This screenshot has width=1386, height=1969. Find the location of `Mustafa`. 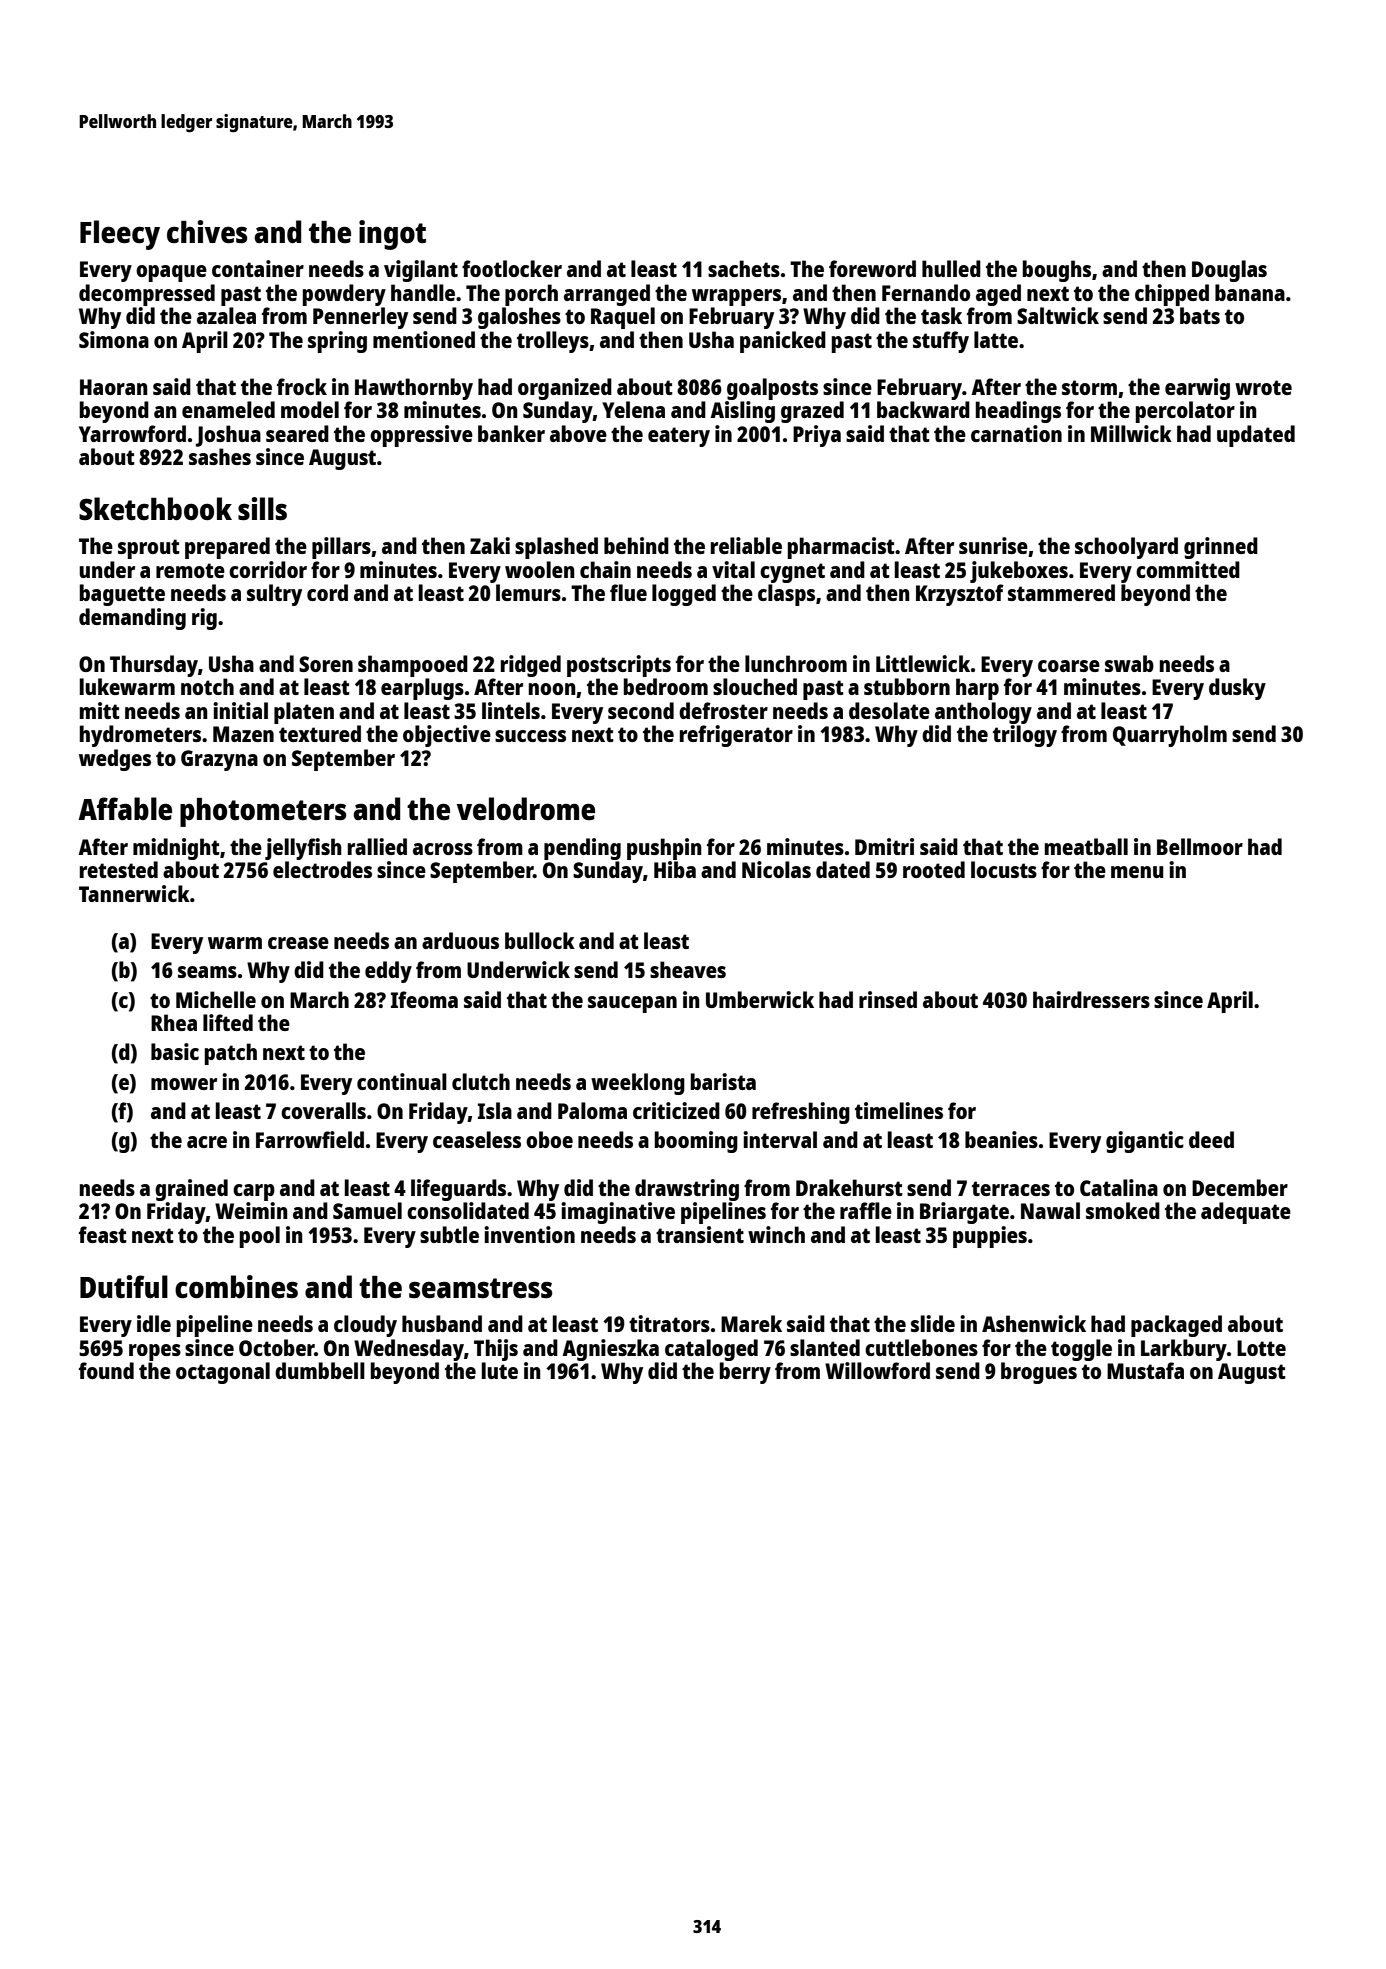

Mustafa is located at coordinates (1145, 1370).
